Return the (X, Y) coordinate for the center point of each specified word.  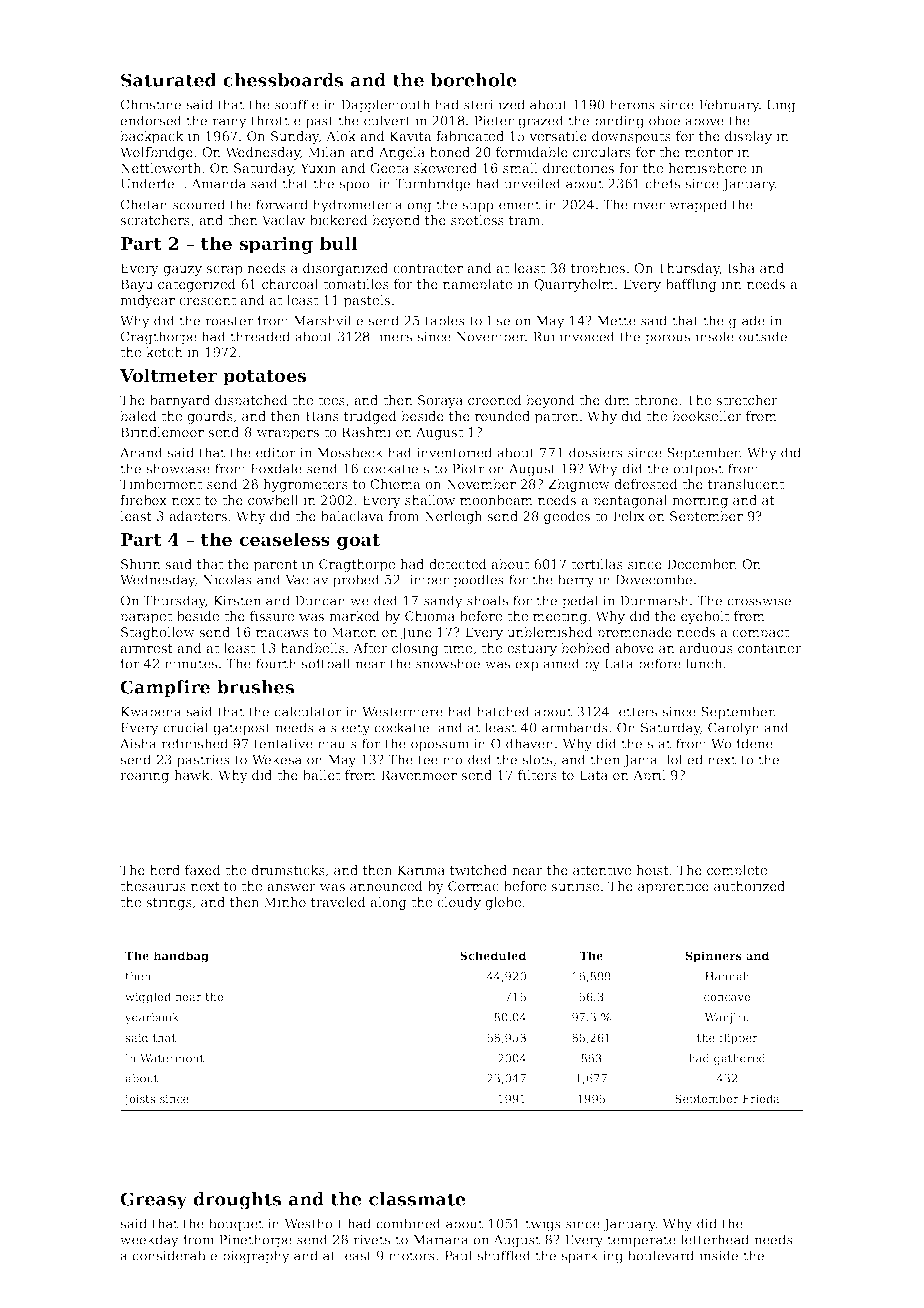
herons (632, 104)
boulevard (661, 1255)
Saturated (169, 80)
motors (412, 1256)
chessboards (283, 80)
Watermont (172, 1058)
